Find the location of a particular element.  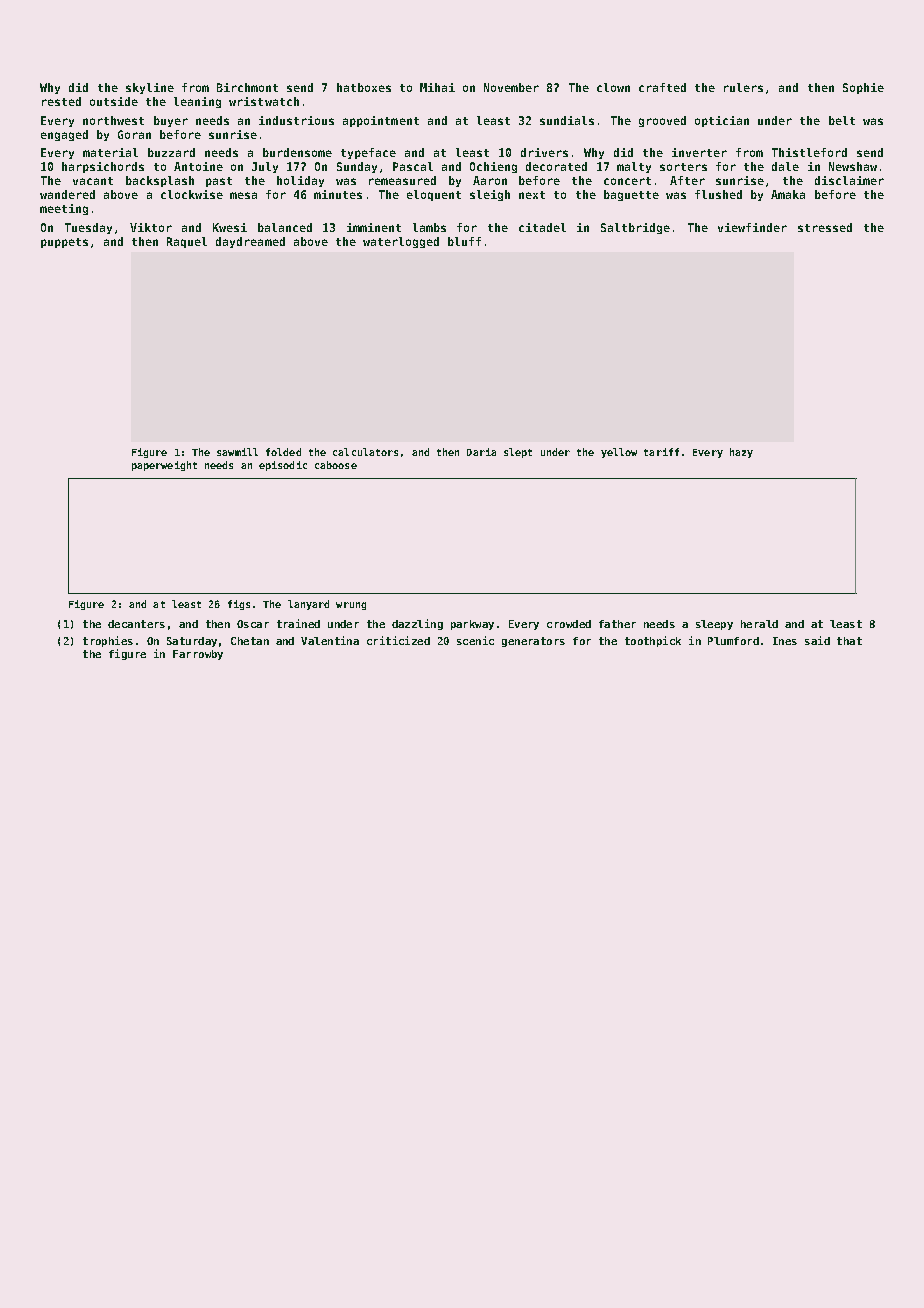

yellow is located at coordinates (619, 453).
